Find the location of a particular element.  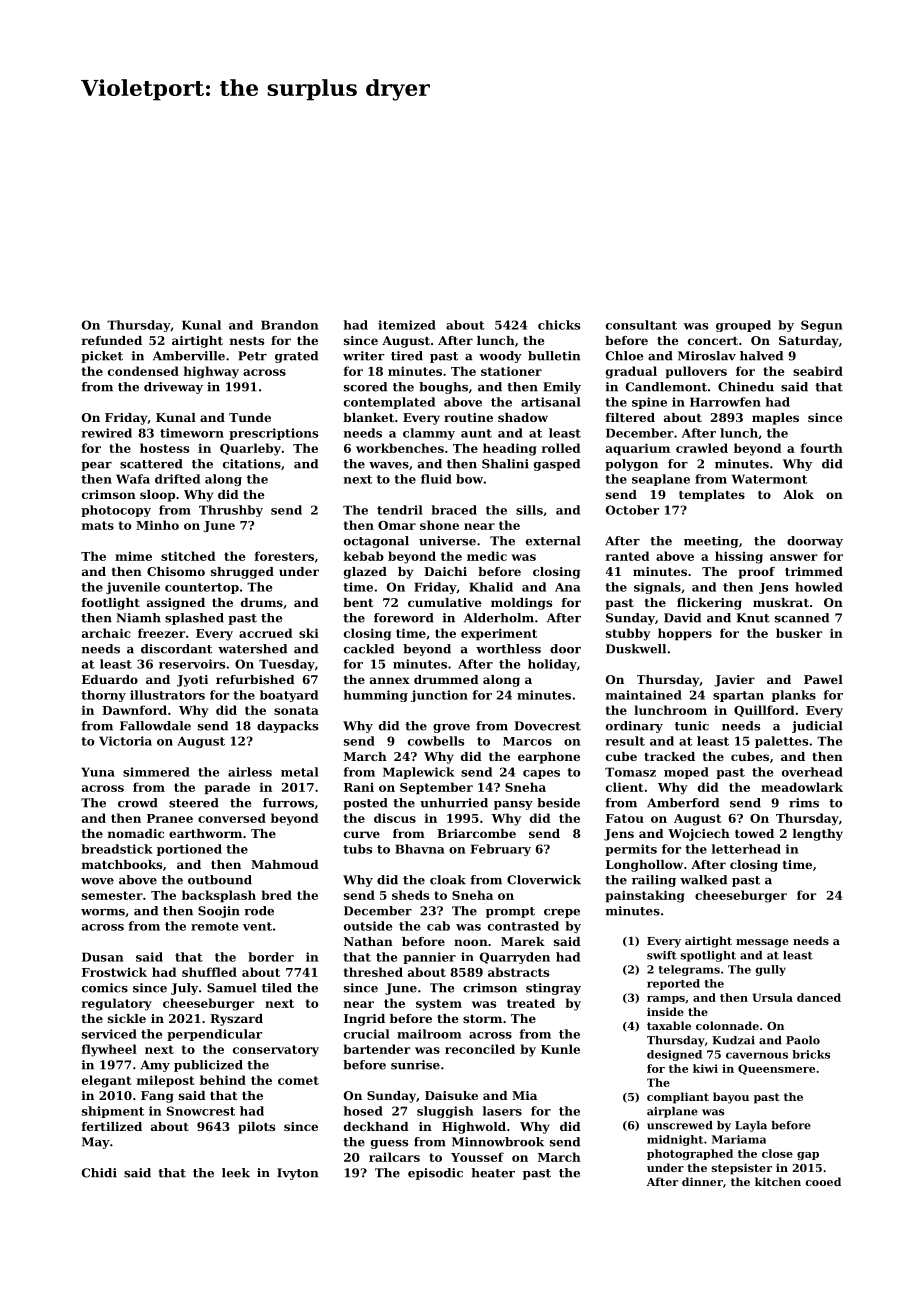

muskrat is located at coordinates (781, 602).
